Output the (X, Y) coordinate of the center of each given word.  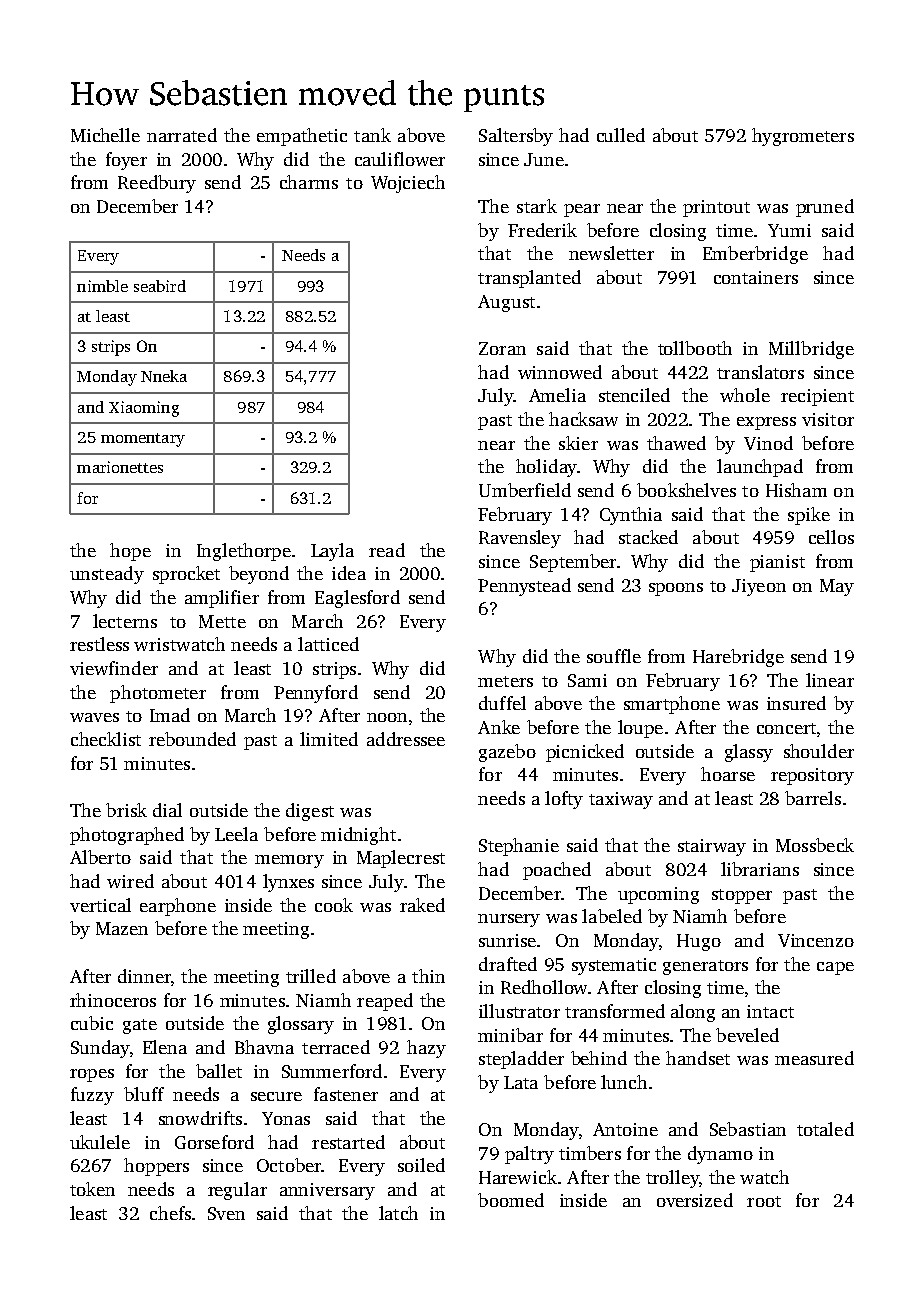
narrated (182, 135)
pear (582, 210)
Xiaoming (144, 409)
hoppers (156, 1167)
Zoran (502, 348)
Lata (521, 1082)
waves (94, 717)
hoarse (728, 774)
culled (621, 135)
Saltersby (516, 137)
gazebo (507, 753)
